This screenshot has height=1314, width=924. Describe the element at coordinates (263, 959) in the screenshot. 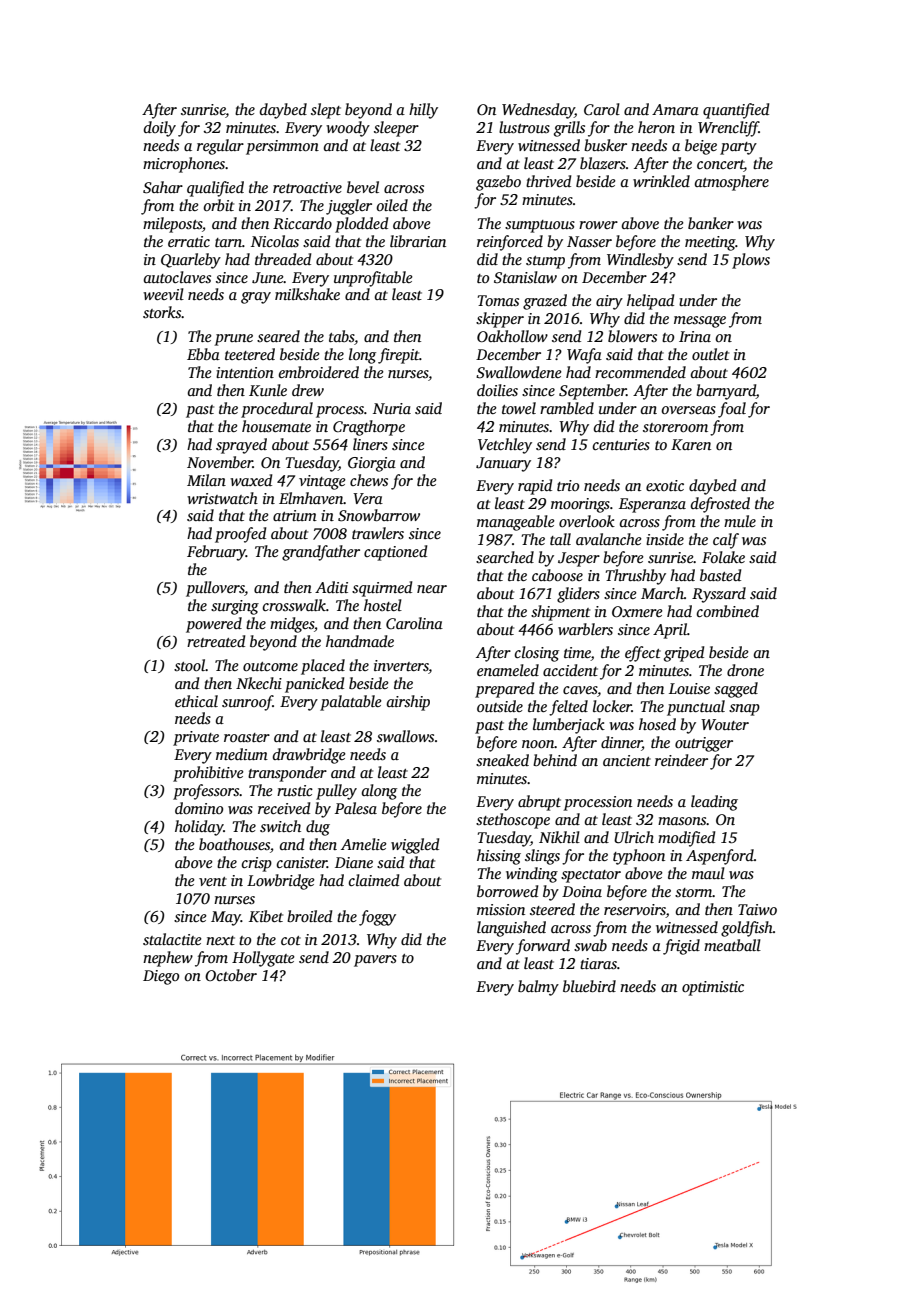

I see `Hollygate` at that location.
